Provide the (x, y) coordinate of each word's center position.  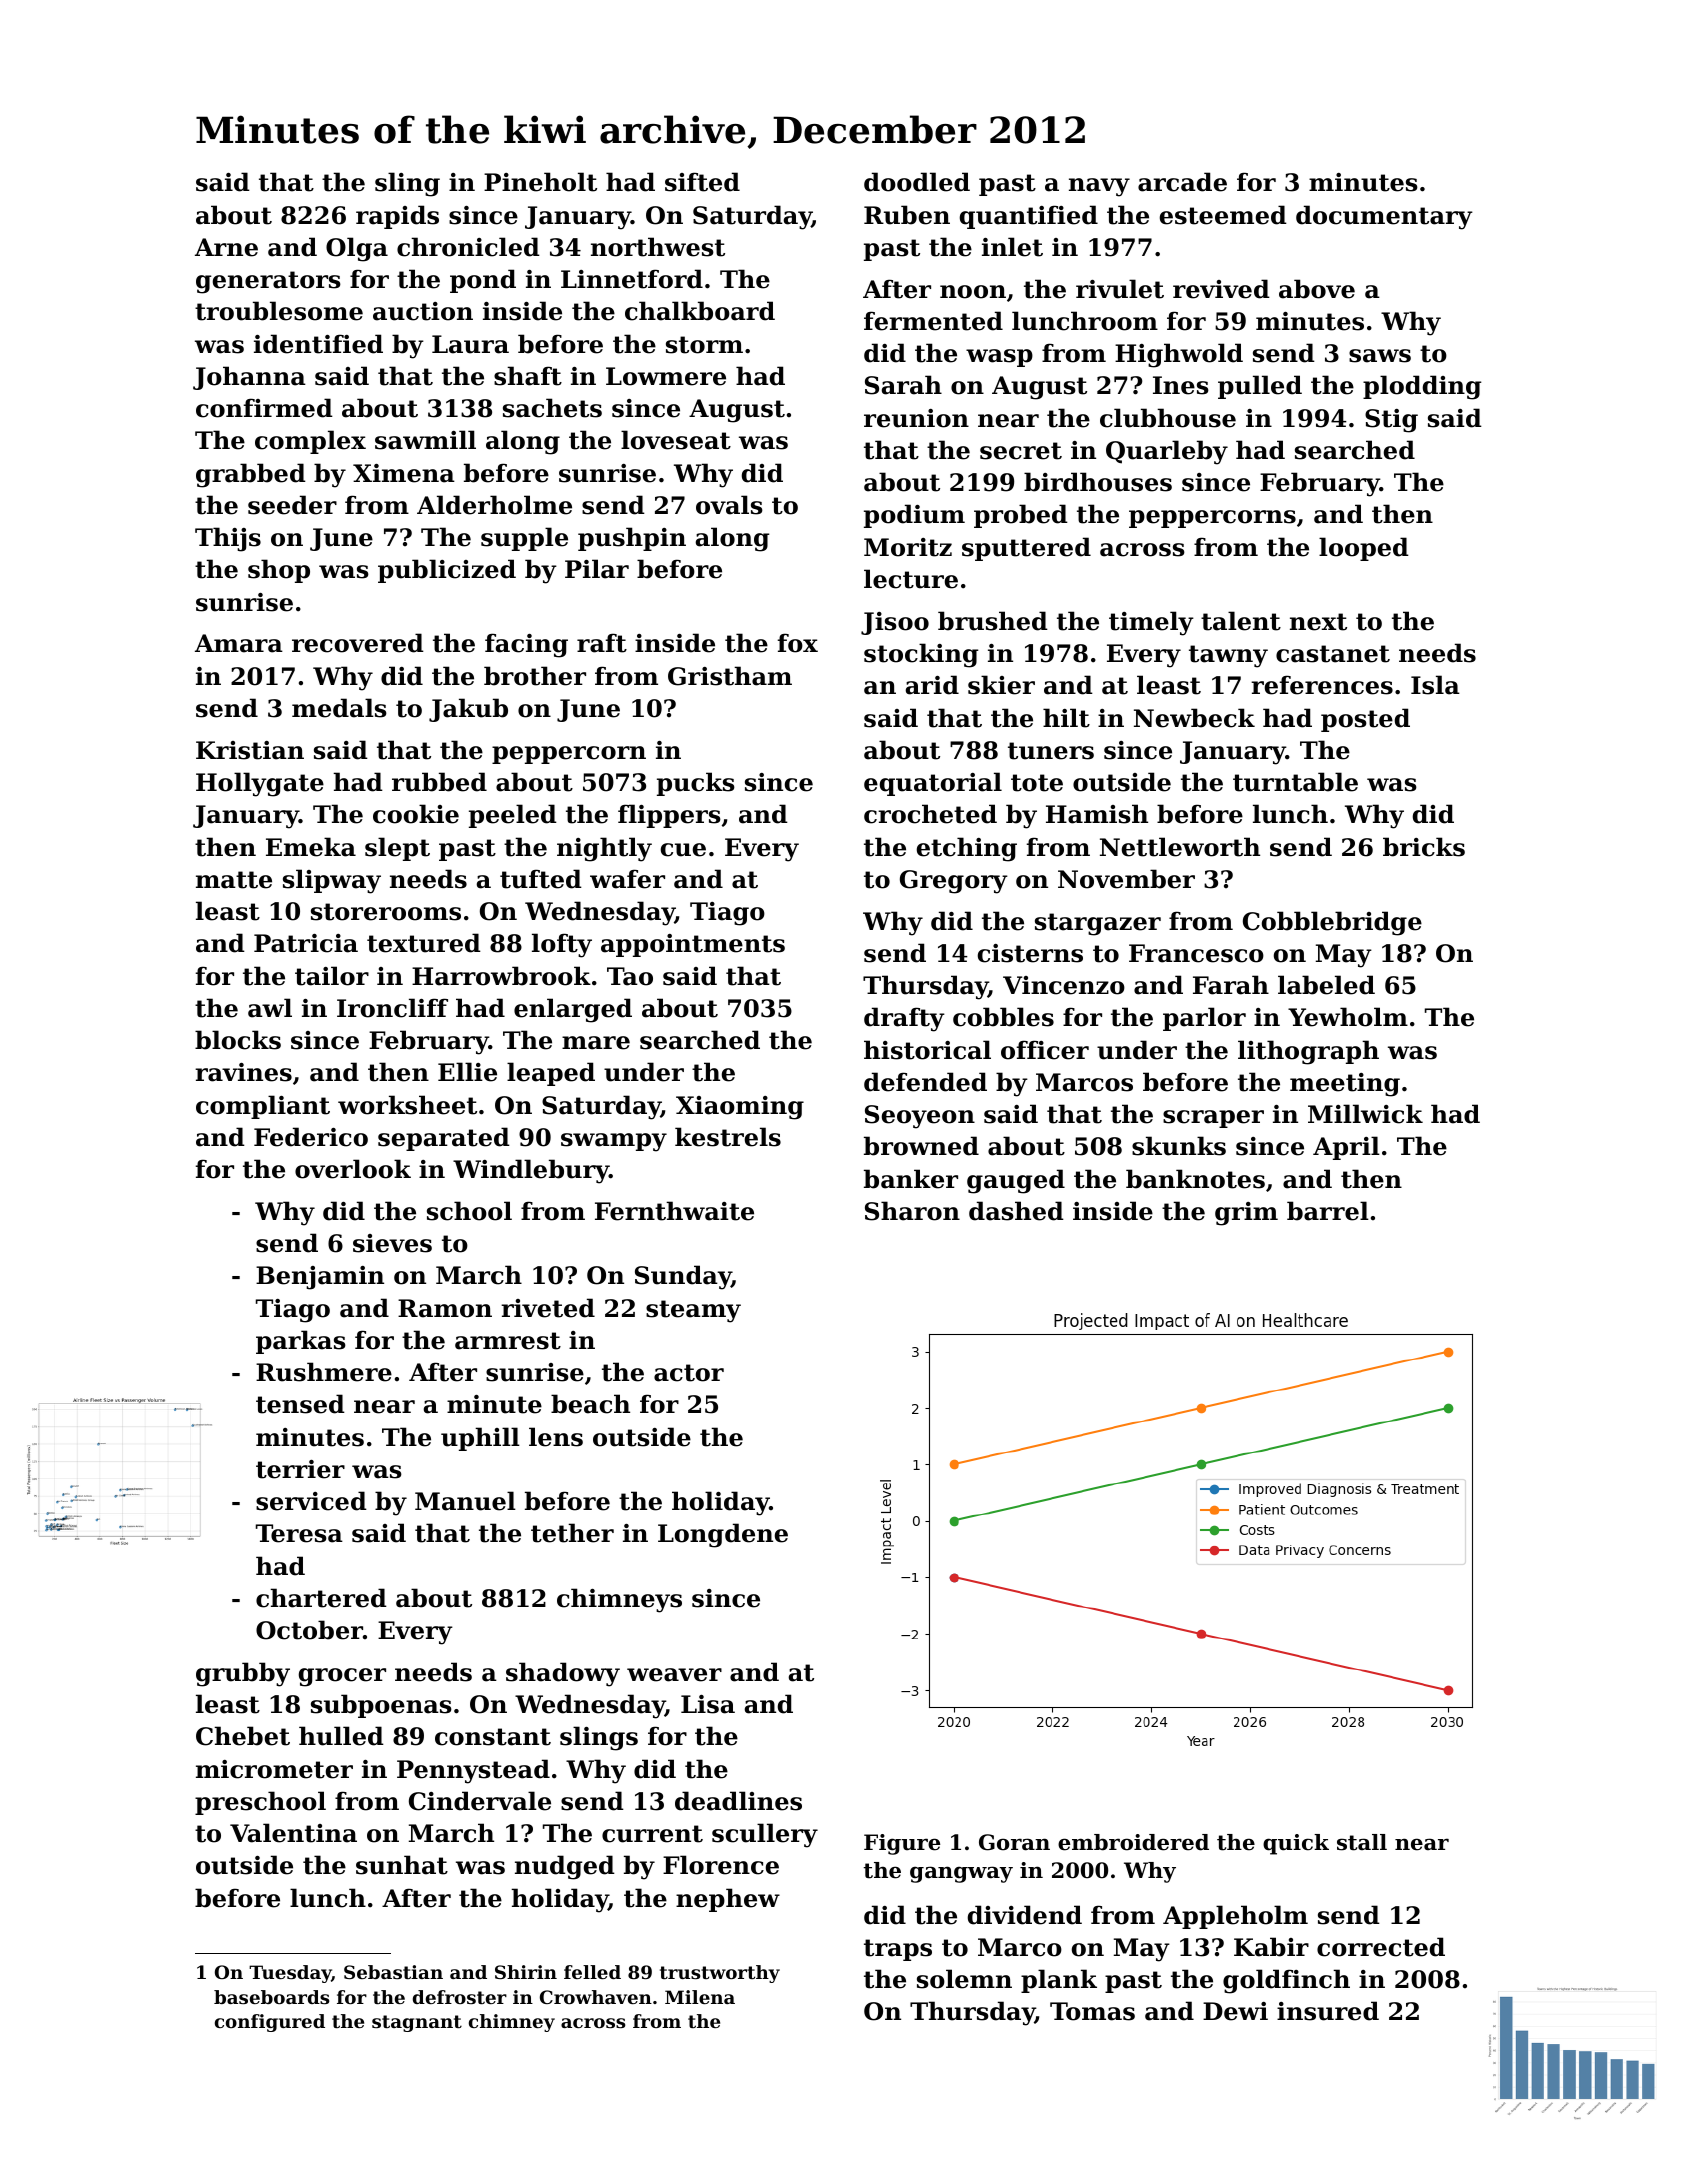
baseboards (272, 1997)
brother (535, 676)
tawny (1228, 656)
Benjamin (320, 1278)
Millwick (1365, 1114)
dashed (1016, 1211)
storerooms (386, 912)
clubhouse (1168, 418)
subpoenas (381, 1706)
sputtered (1026, 549)
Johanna (249, 378)
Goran (1014, 1842)
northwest (658, 247)
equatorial (933, 784)
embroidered (1133, 1842)
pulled (1260, 387)
